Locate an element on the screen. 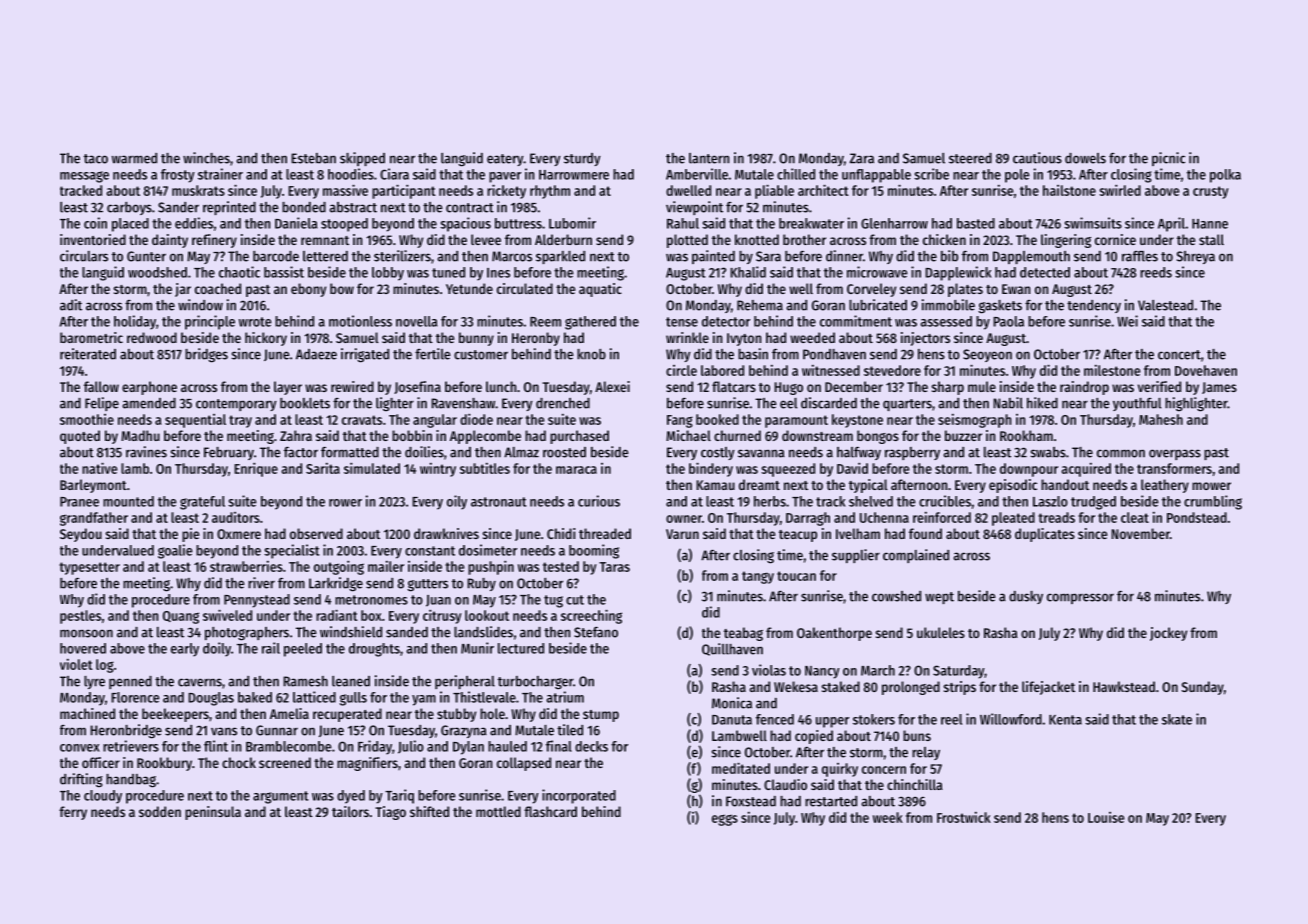  treads is located at coordinates (1056, 517).
